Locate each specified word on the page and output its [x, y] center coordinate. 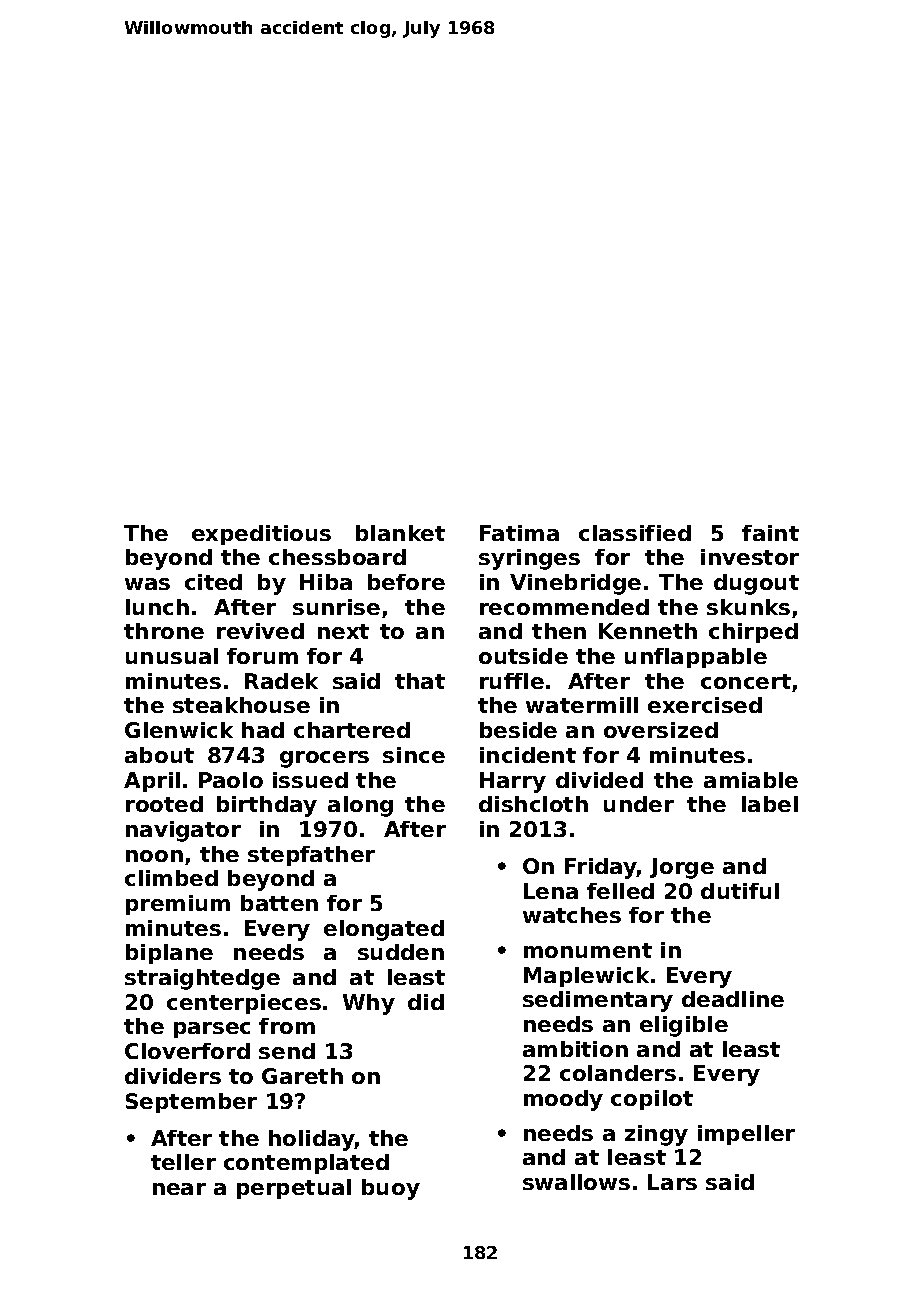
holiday [312, 1140]
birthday [267, 806]
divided [599, 780]
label [770, 804]
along [360, 806]
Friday [601, 868]
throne [164, 631]
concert [746, 681]
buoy [391, 1189]
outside [523, 656]
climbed [171, 878]
